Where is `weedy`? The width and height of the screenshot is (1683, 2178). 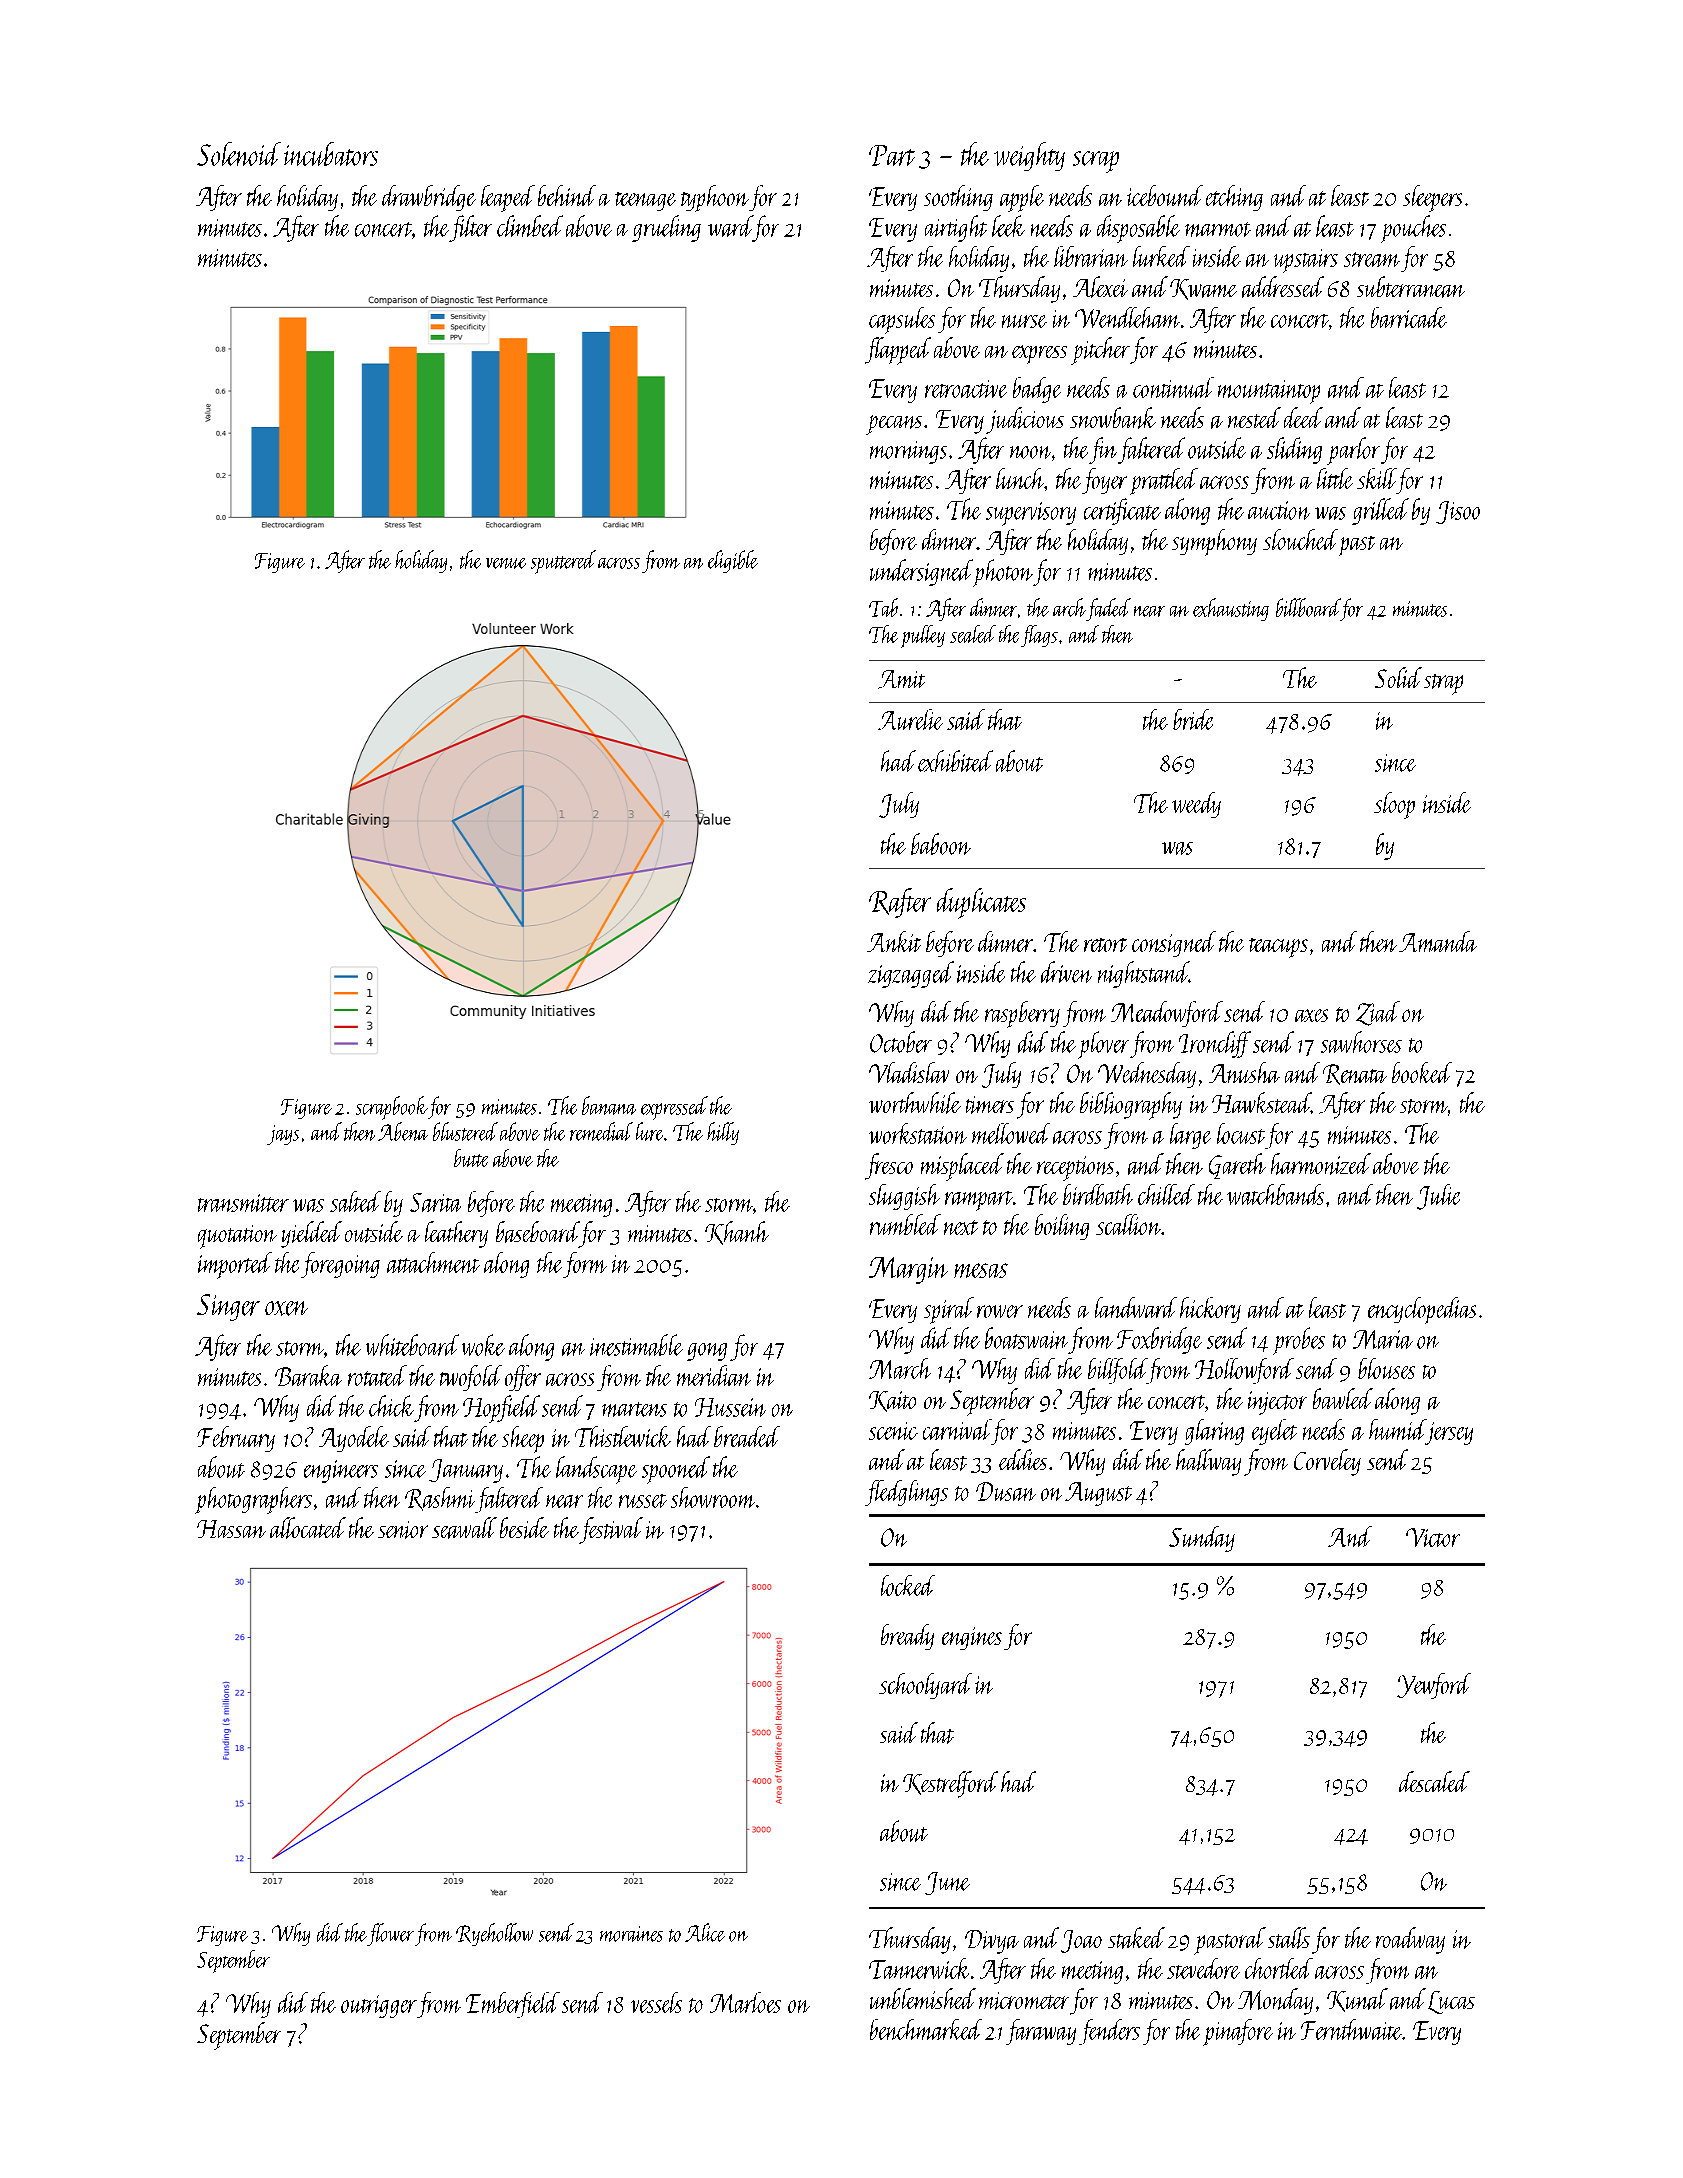
weedy is located at coordinates (1196, 805).
